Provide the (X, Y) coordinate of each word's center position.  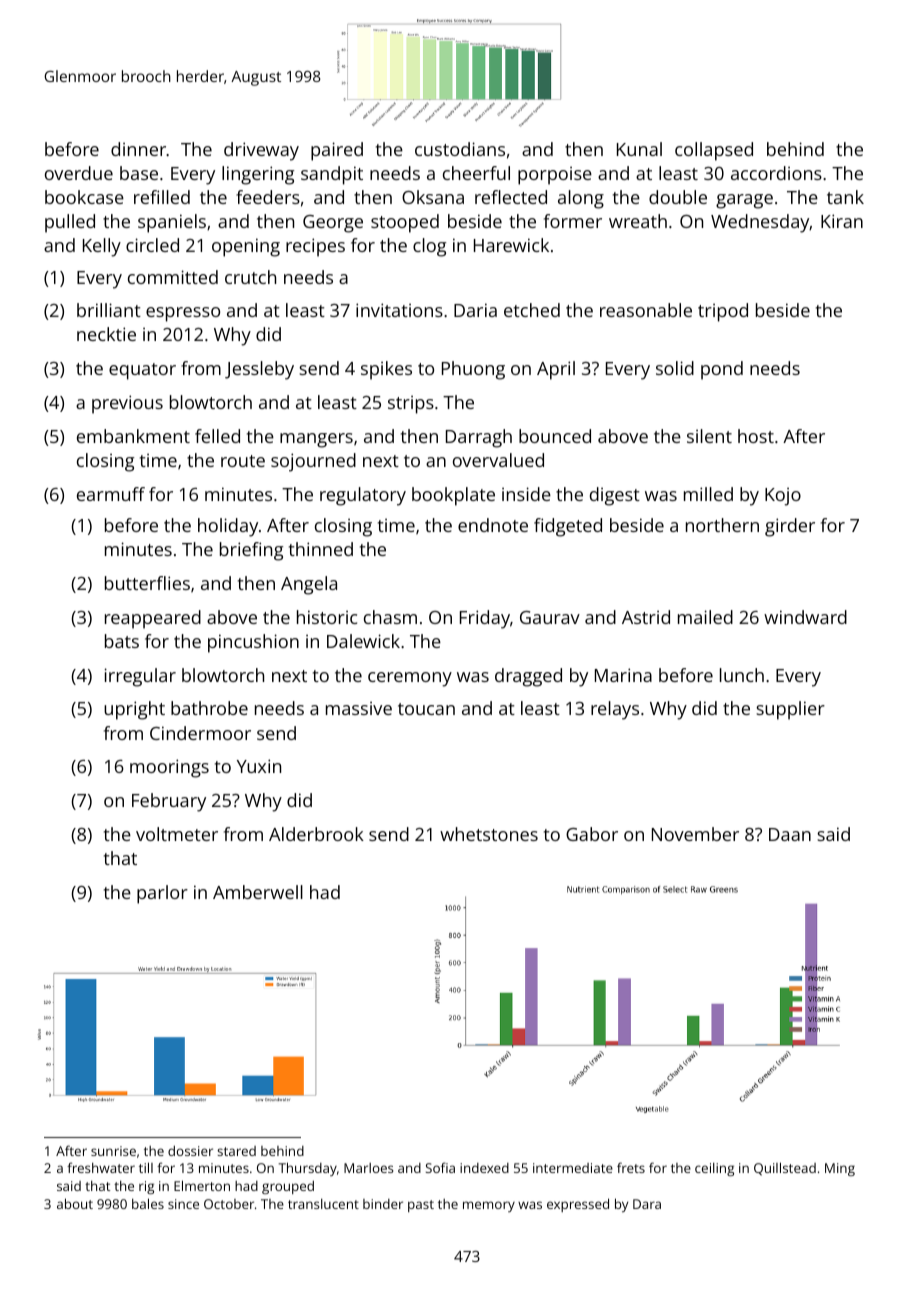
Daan (790, 834)
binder (383, 1204)
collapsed (714, 151)
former (573, 221)
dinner (138, 149)
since (183, 1204)
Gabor (592, 834)
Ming (840, 1169)
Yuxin (259, 766)
